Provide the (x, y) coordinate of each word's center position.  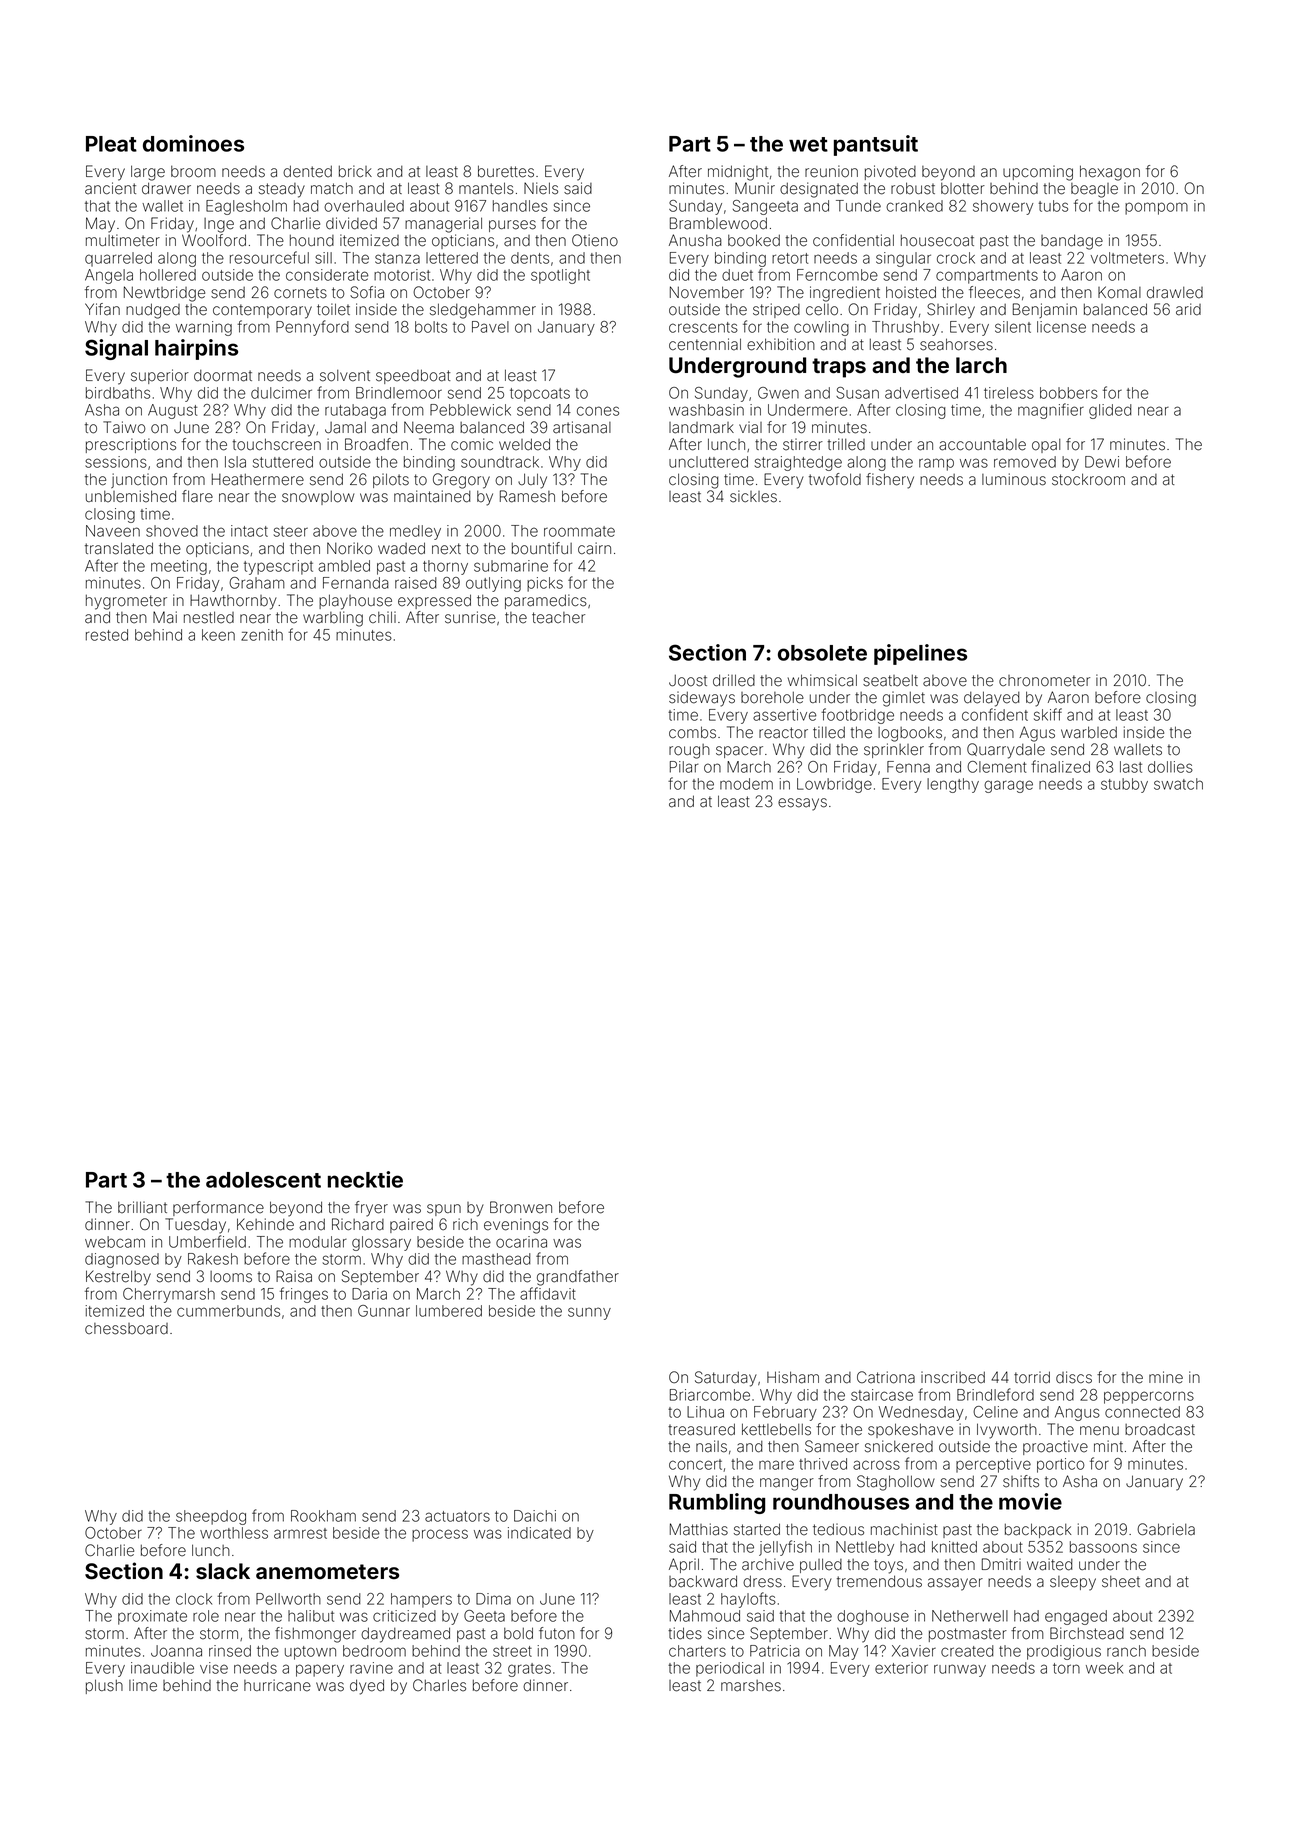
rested (107, 635)
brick (355, 171)
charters (697, 1651)
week (1104, 1668)
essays (802, 804)
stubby (1124, 785)
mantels (486, 188)
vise (214, 1668)
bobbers (1069, 393)
